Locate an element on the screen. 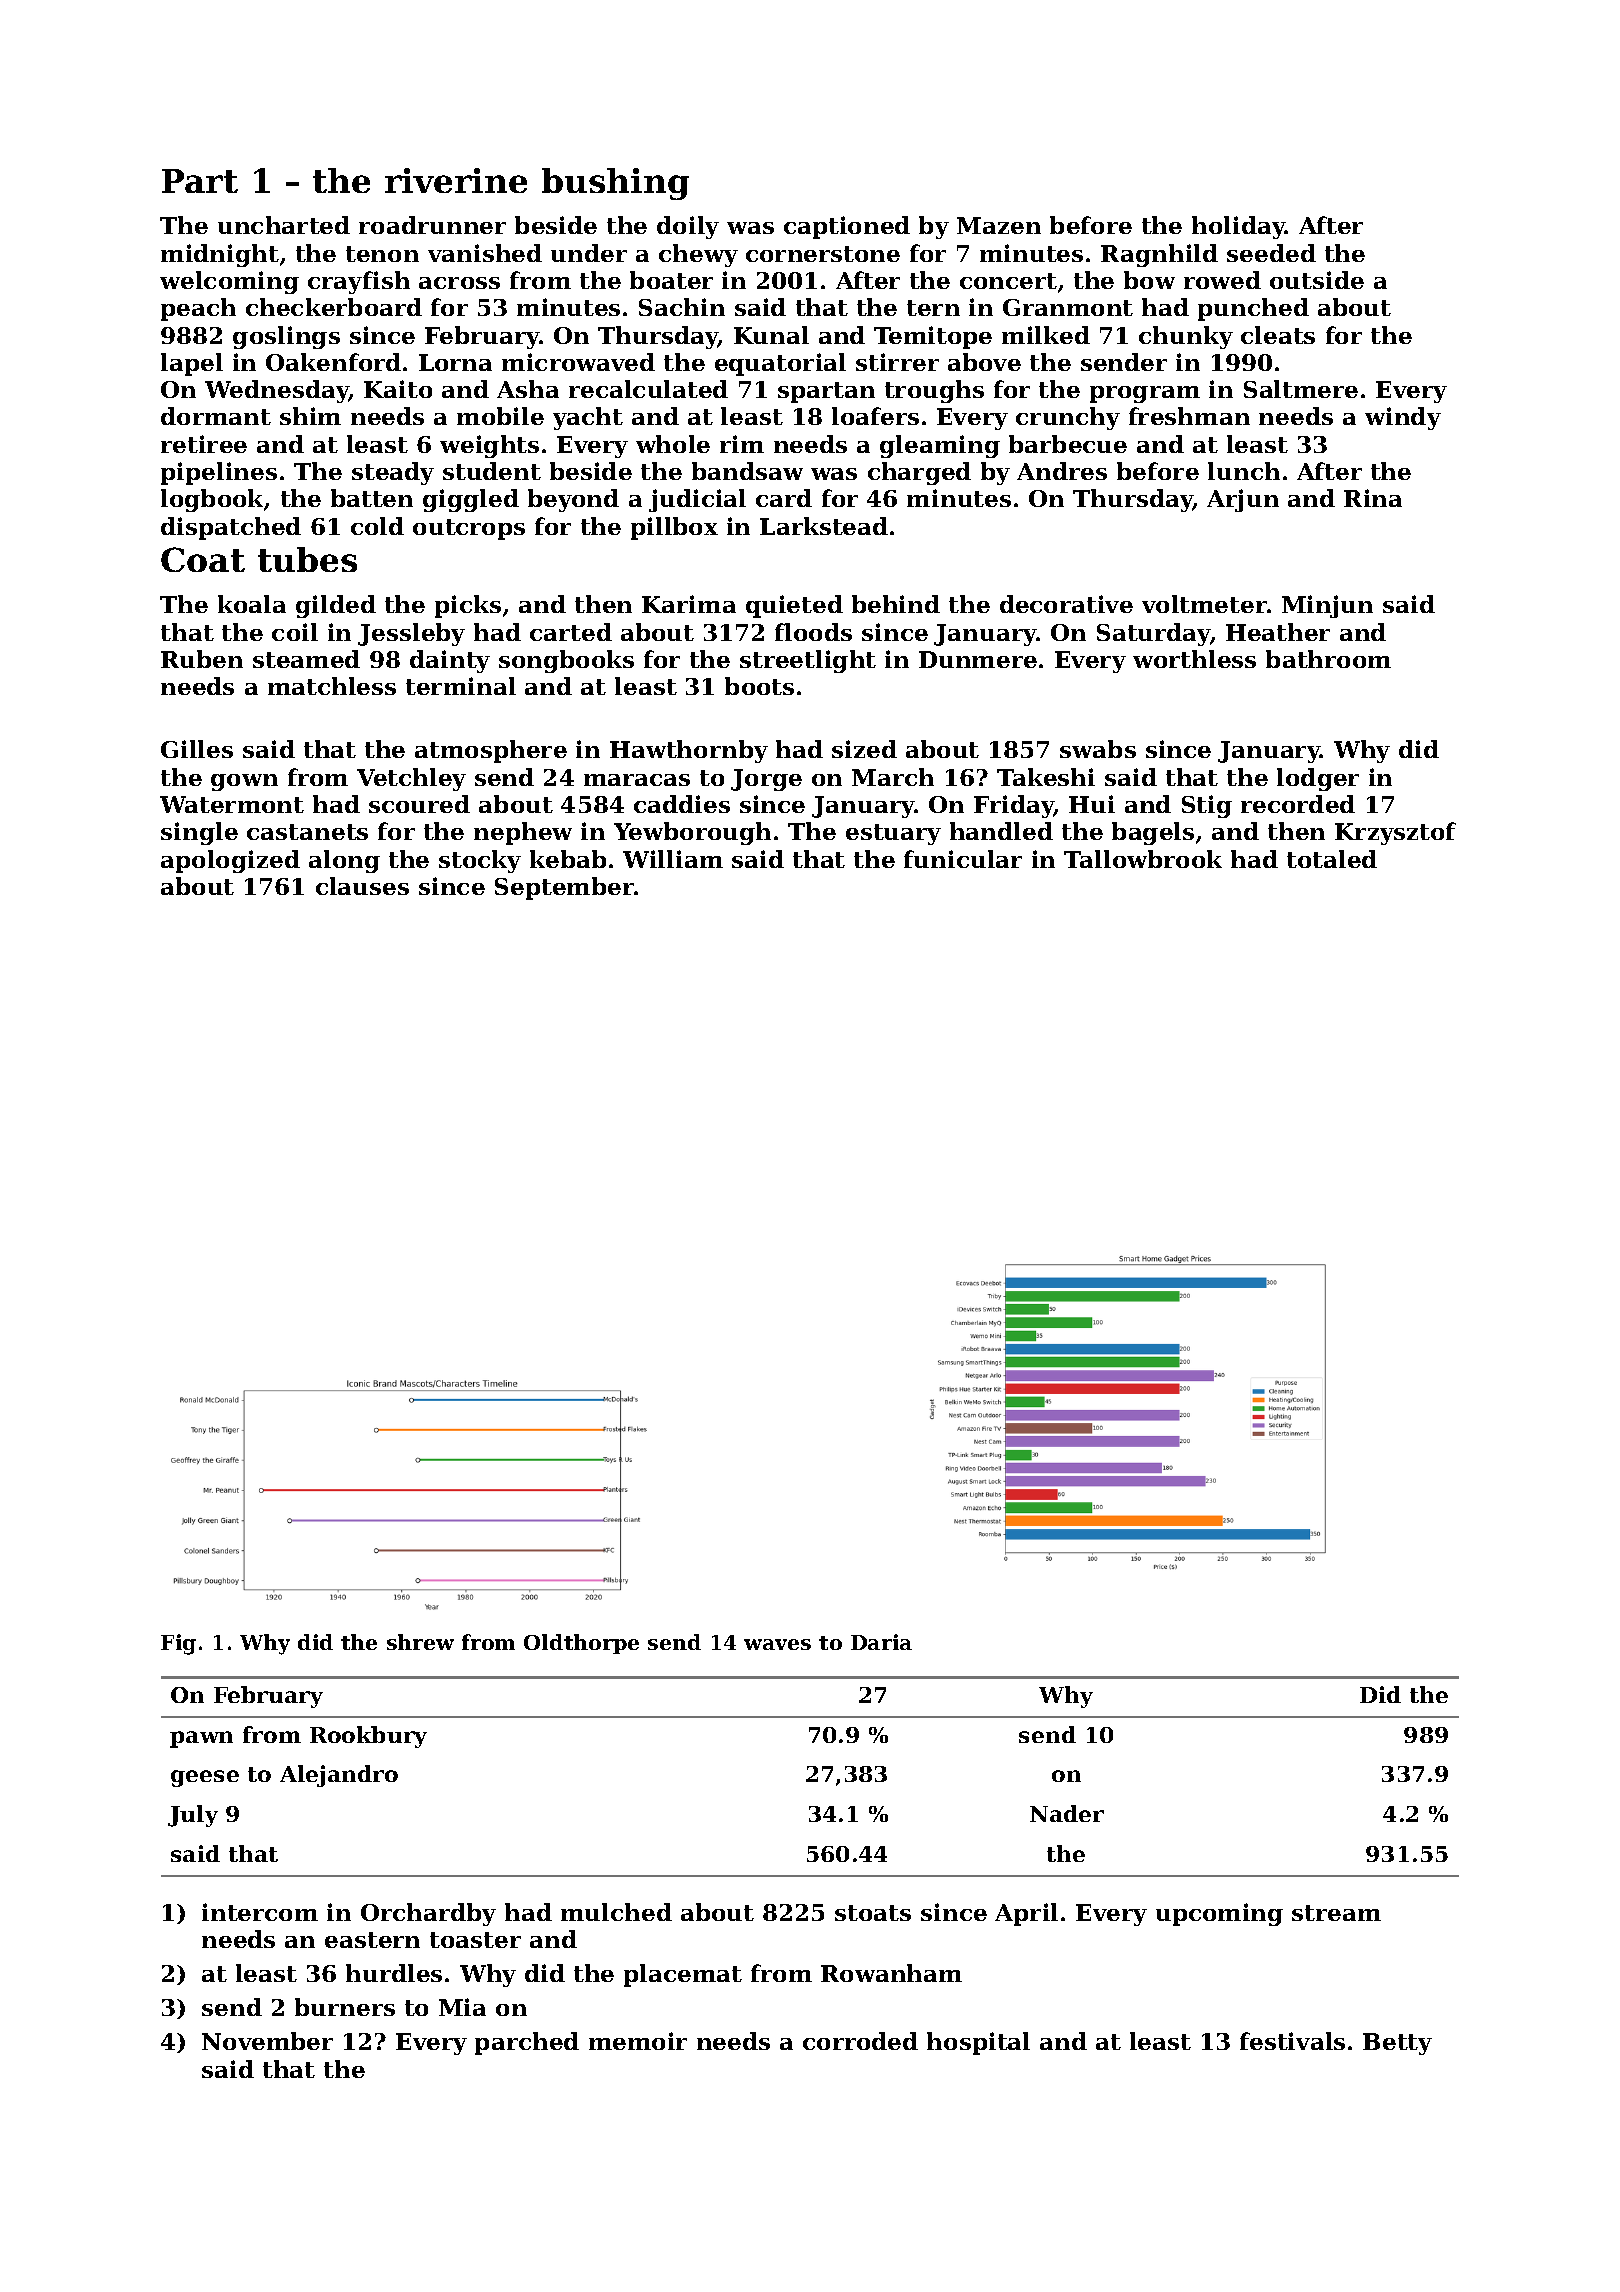 This screenshot has width=1620, height=2292. tubes is located at coordinates (307, 559).
